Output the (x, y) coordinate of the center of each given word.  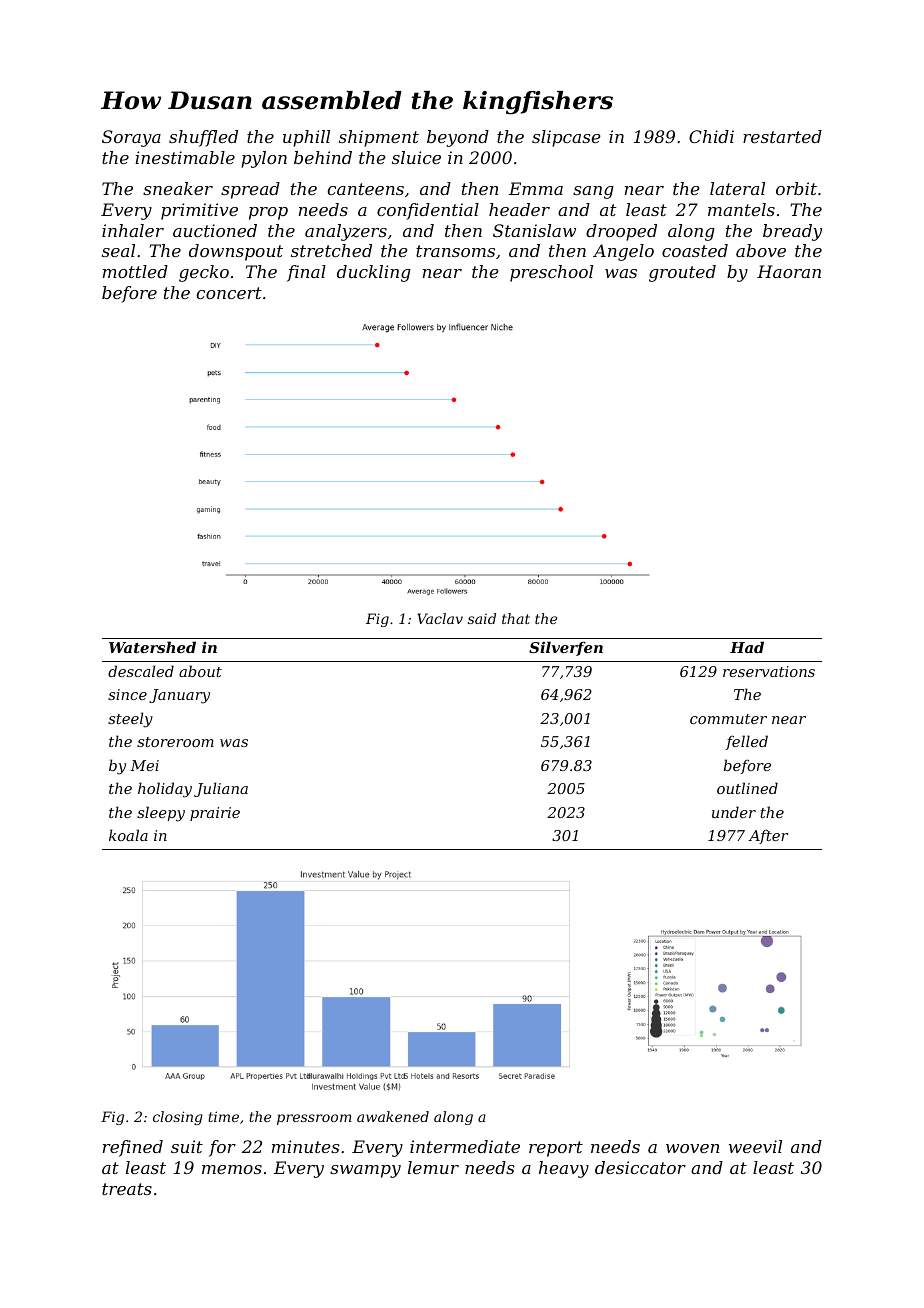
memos (232, 1169)
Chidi (711, 136)
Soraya (131, 138)
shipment (379, 138)
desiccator (640, 1167)
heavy (564, 1169)
